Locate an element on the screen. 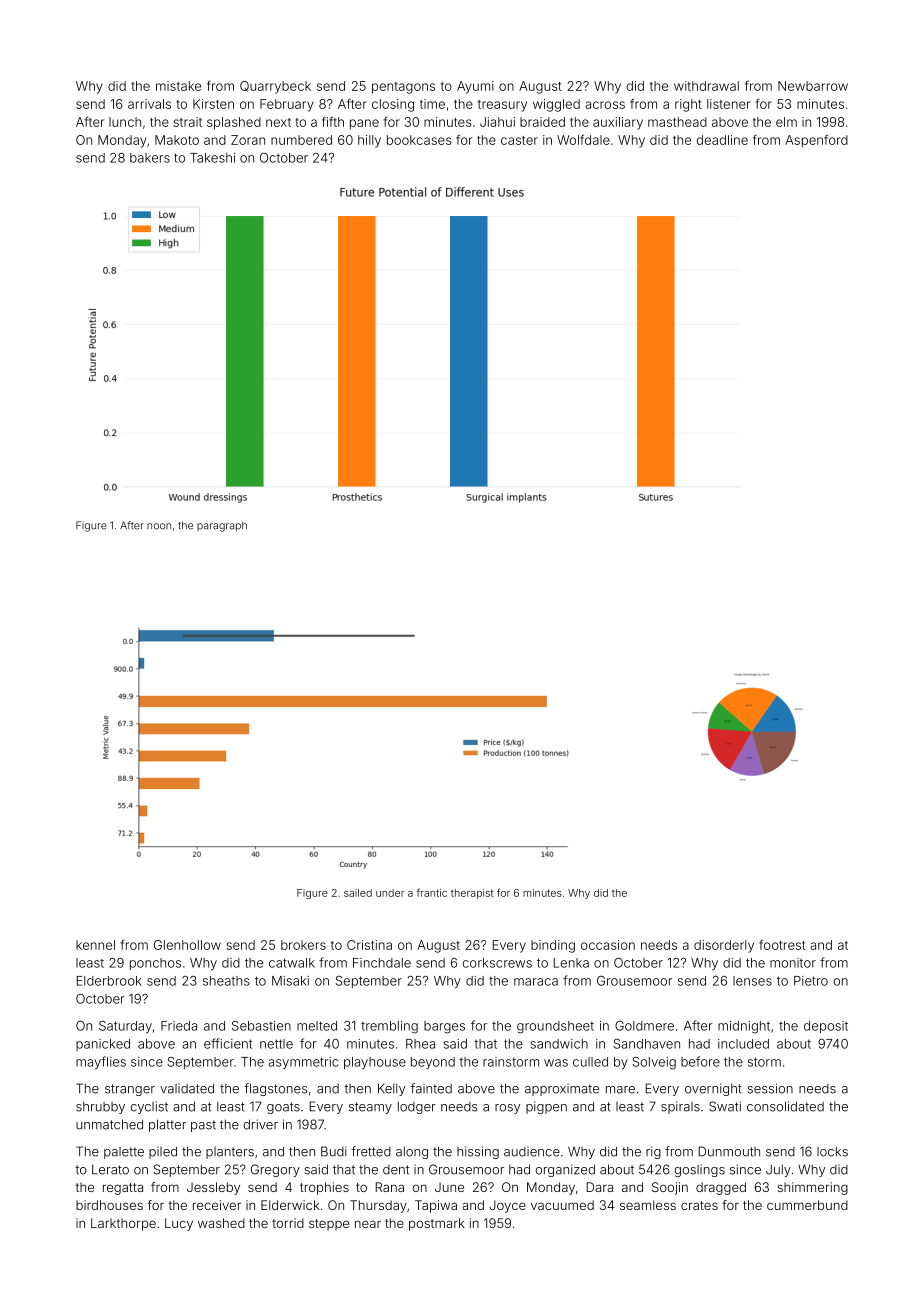 This screenshot has height=1308, width=924. noon is located at coordinates (159, 526).
